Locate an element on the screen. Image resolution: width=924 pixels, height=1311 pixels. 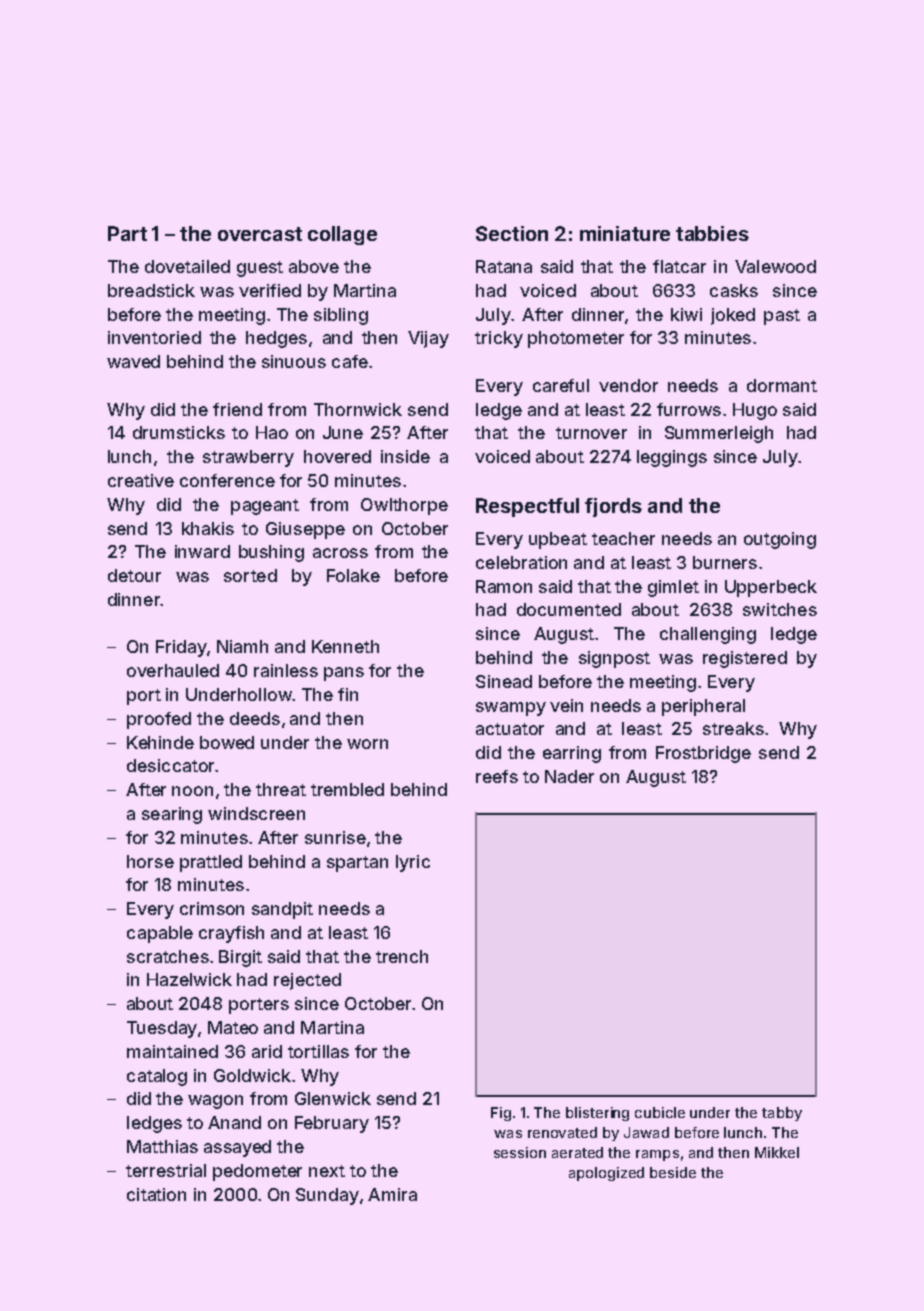
citation is located at coordinates (156, 1194).
